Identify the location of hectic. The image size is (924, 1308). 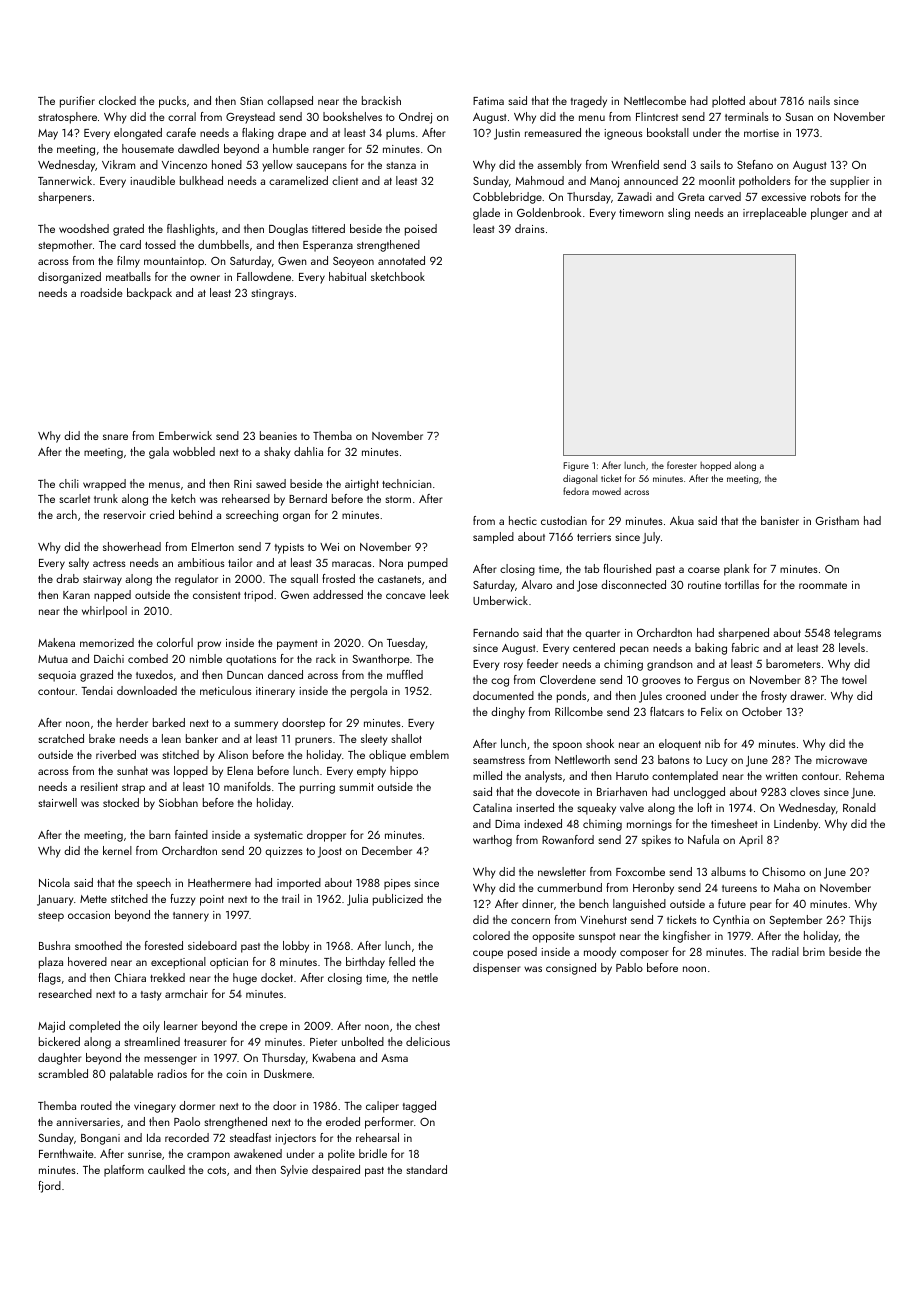
(523, 520).
